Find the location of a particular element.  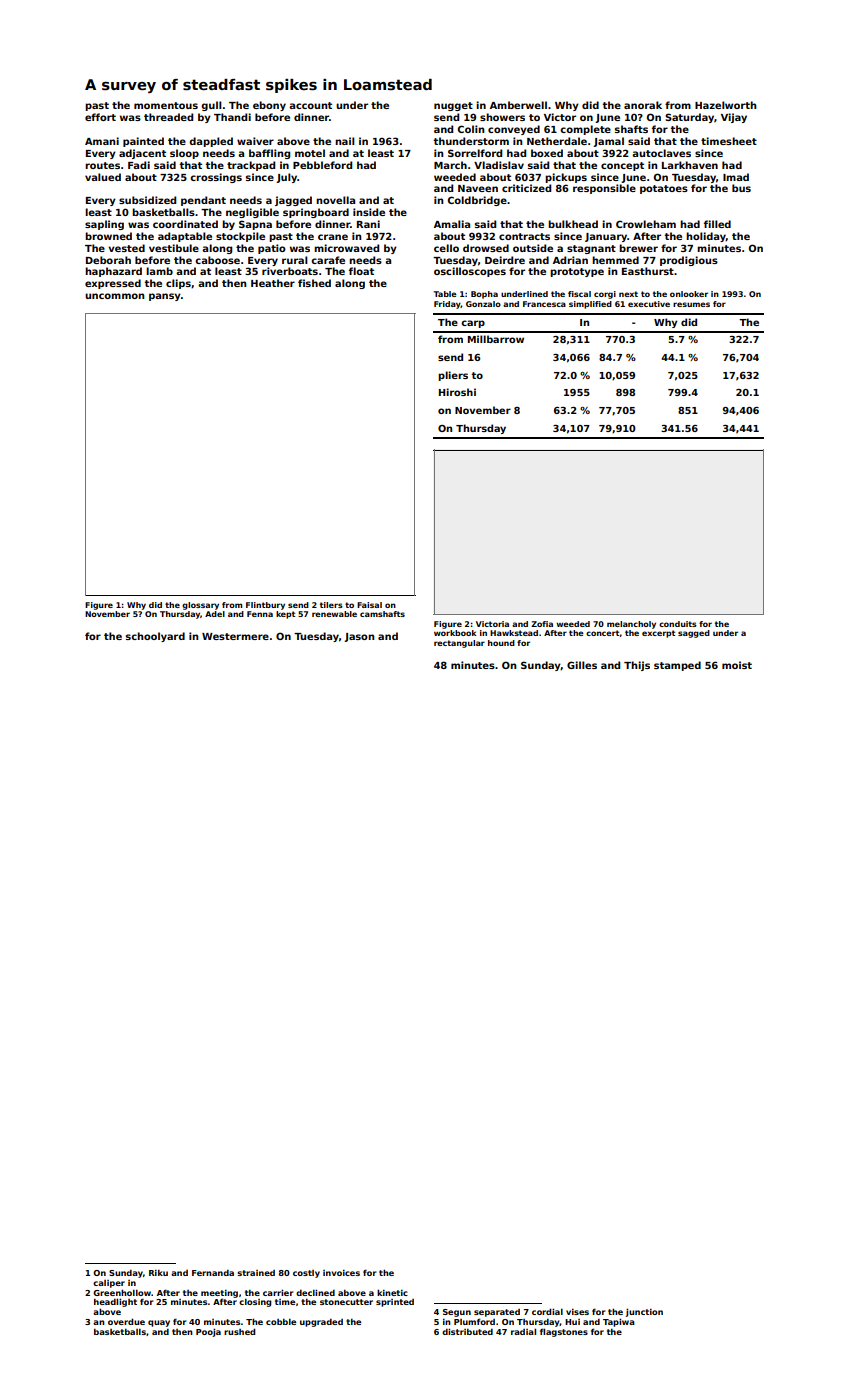

pansy is located at coordinates (165, 297).
